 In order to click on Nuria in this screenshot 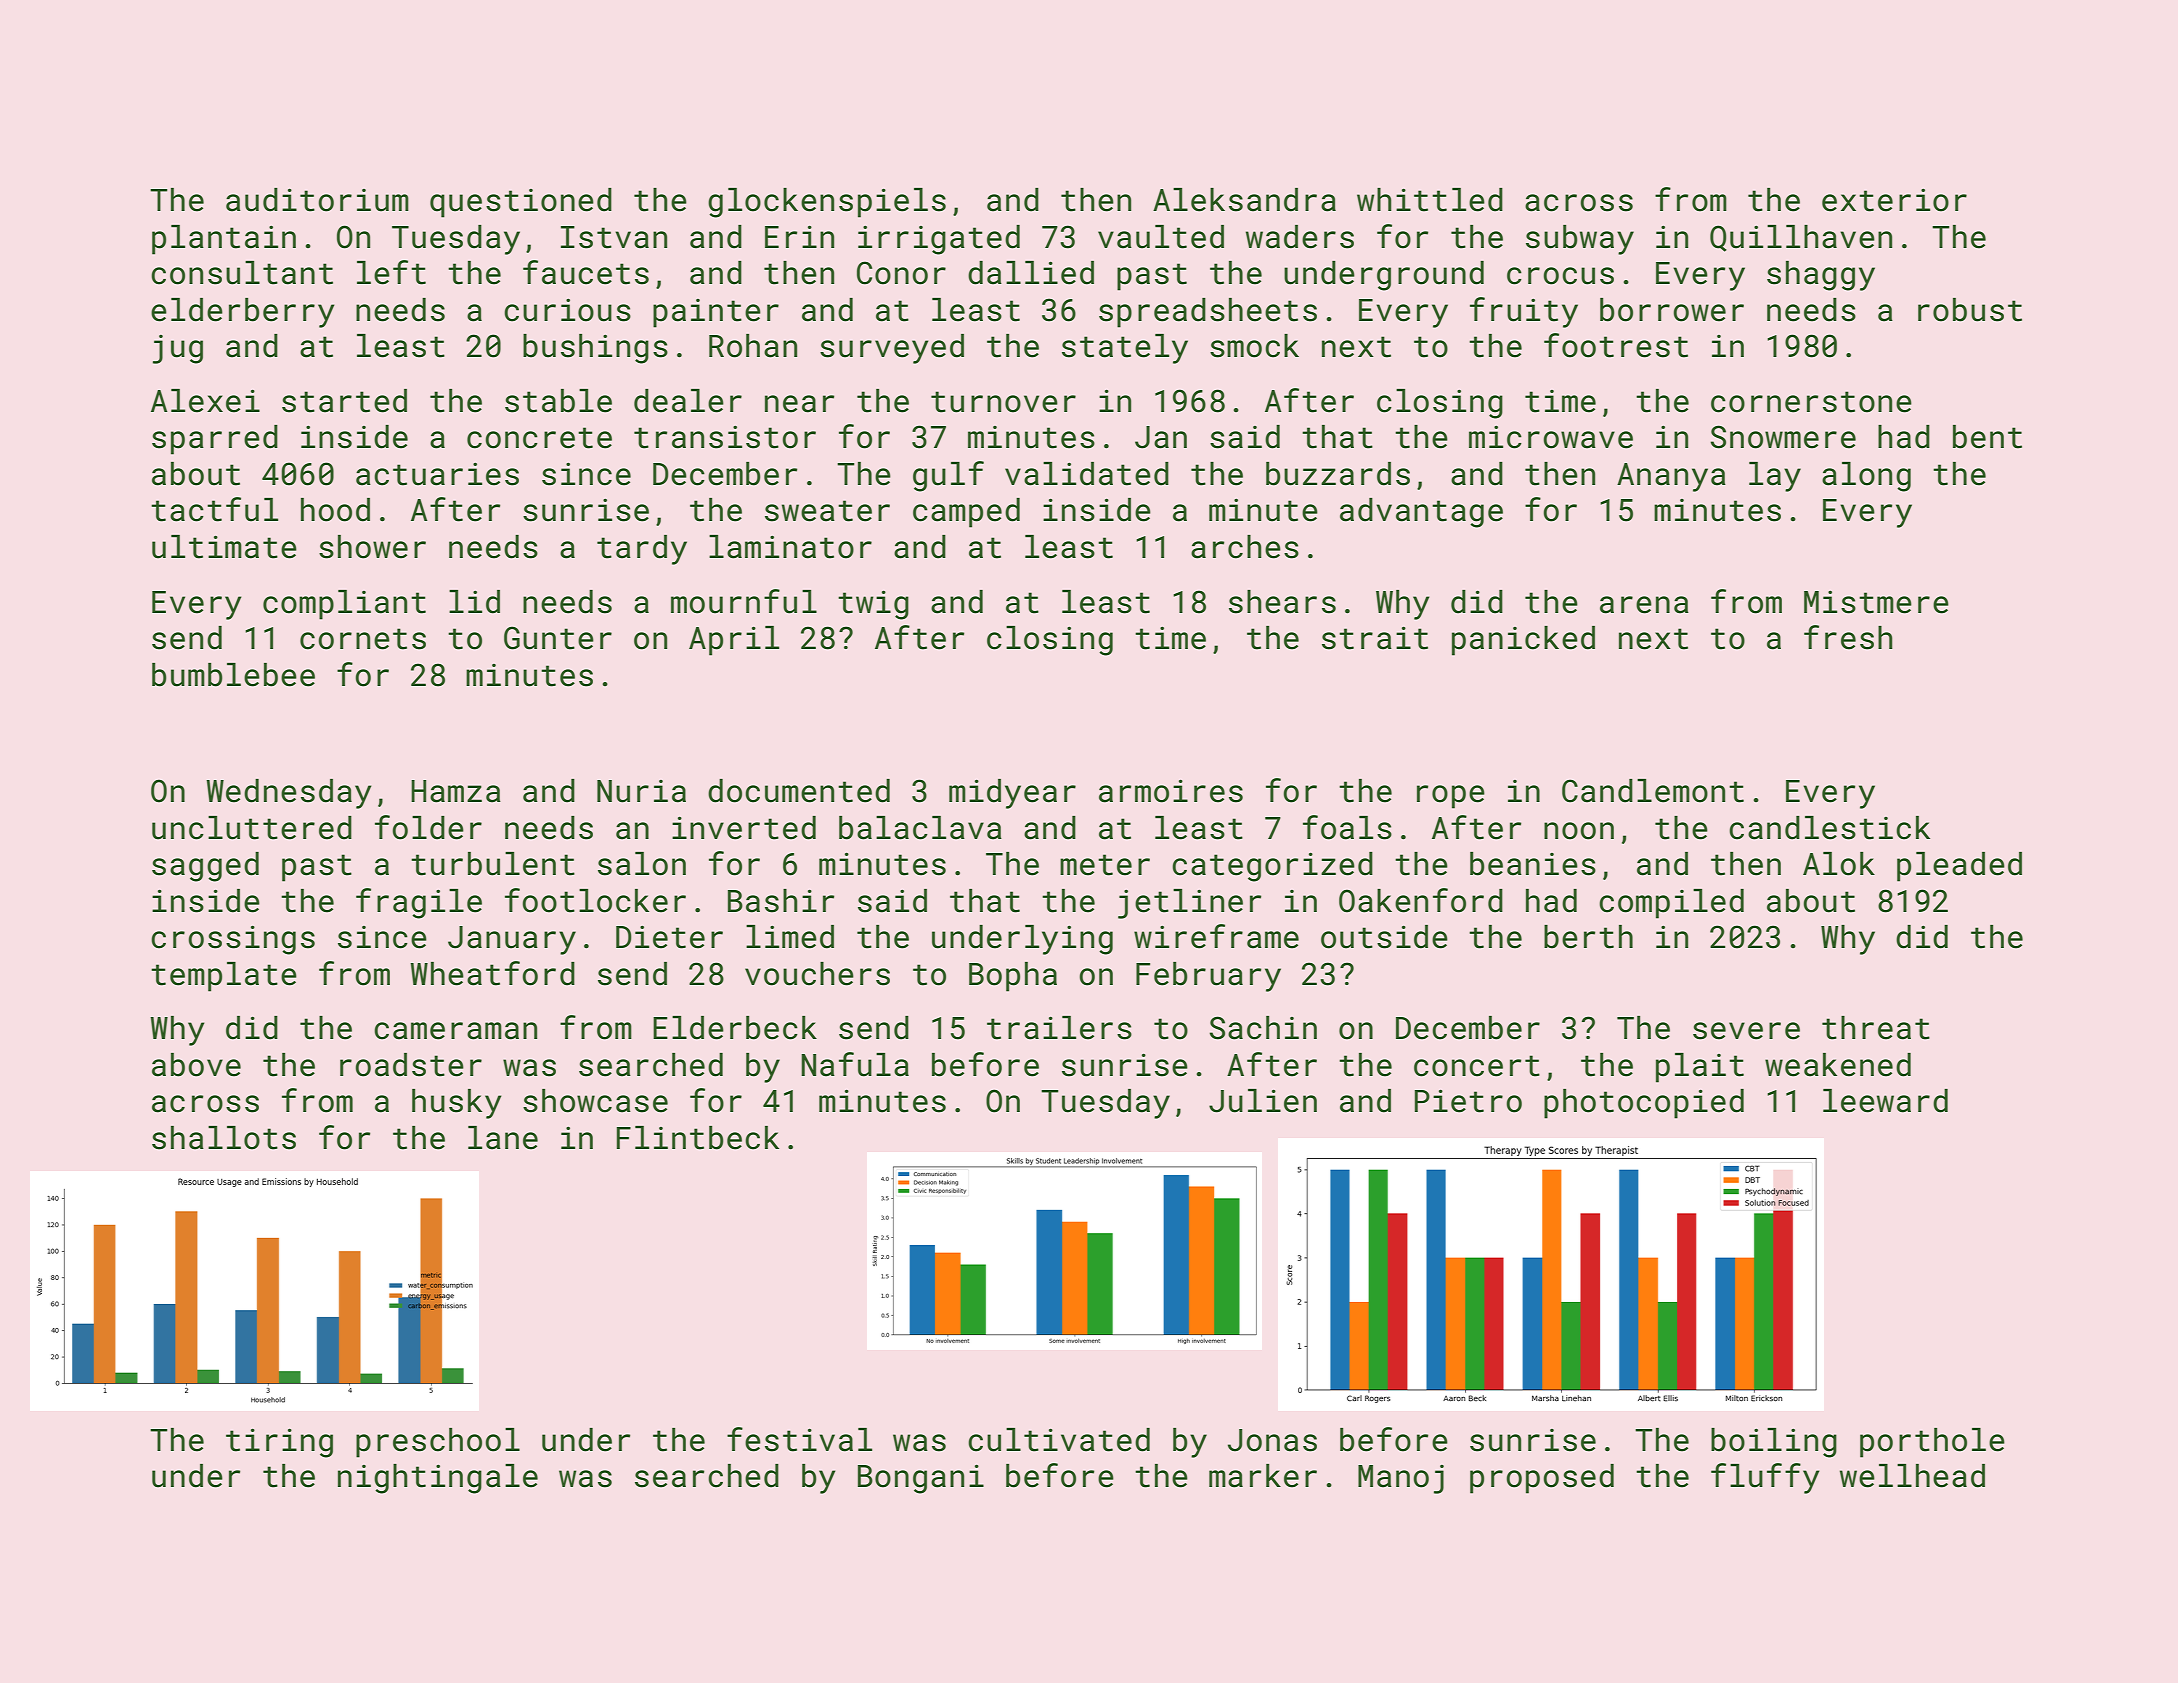, I will do `click(641, 791)`.
